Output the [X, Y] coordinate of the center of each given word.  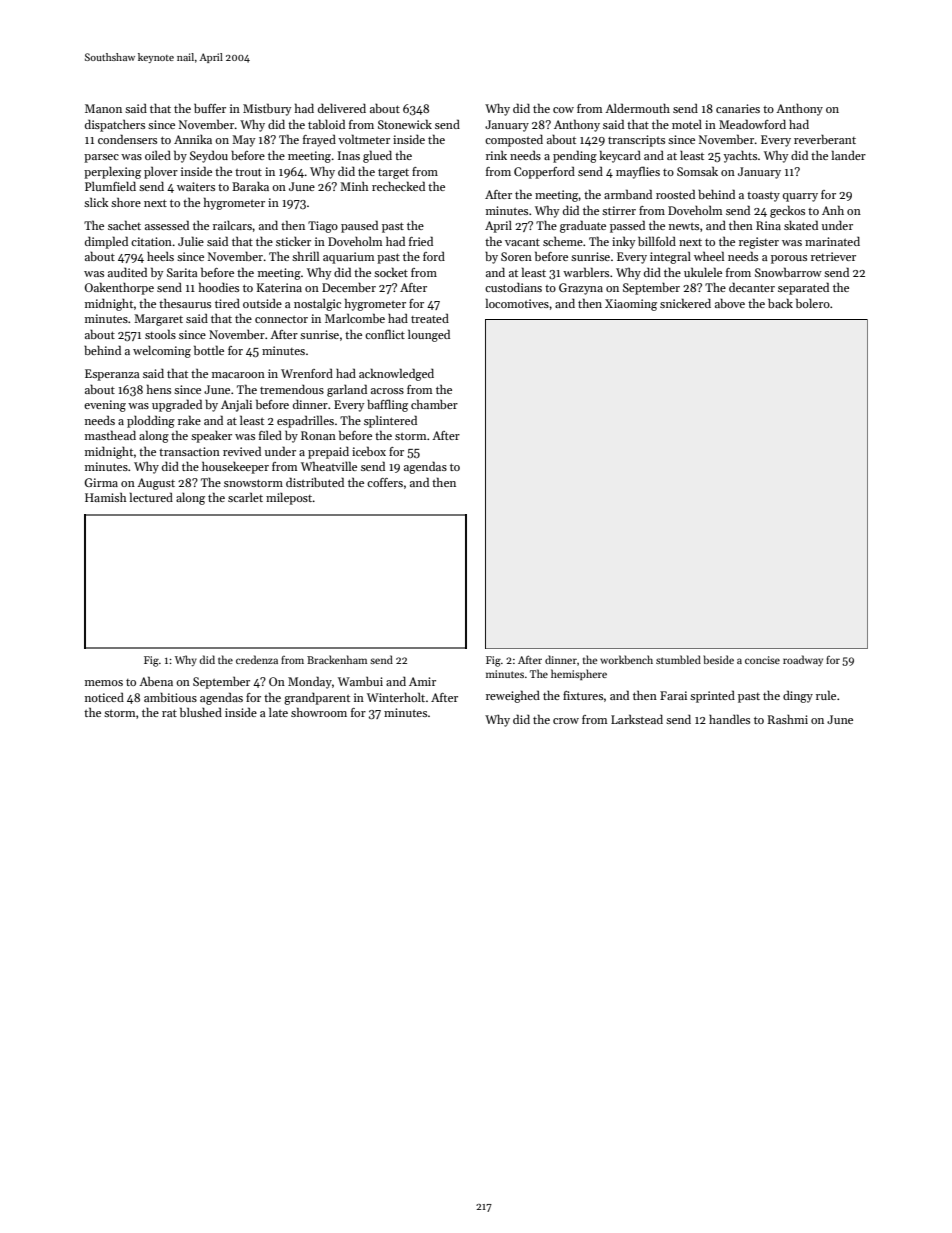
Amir [422, 681]
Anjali [236, 405]
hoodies [219, 287]
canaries [738, 108]
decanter [752, 287]
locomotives [517, 303]
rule [826, 695]
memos [104, 683]
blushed [201, 712]
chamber [434, 404]
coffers [385, 482]
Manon [103, 108]
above [730, 303]
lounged [429, 335]
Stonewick [405, 124]
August [156, 484]
